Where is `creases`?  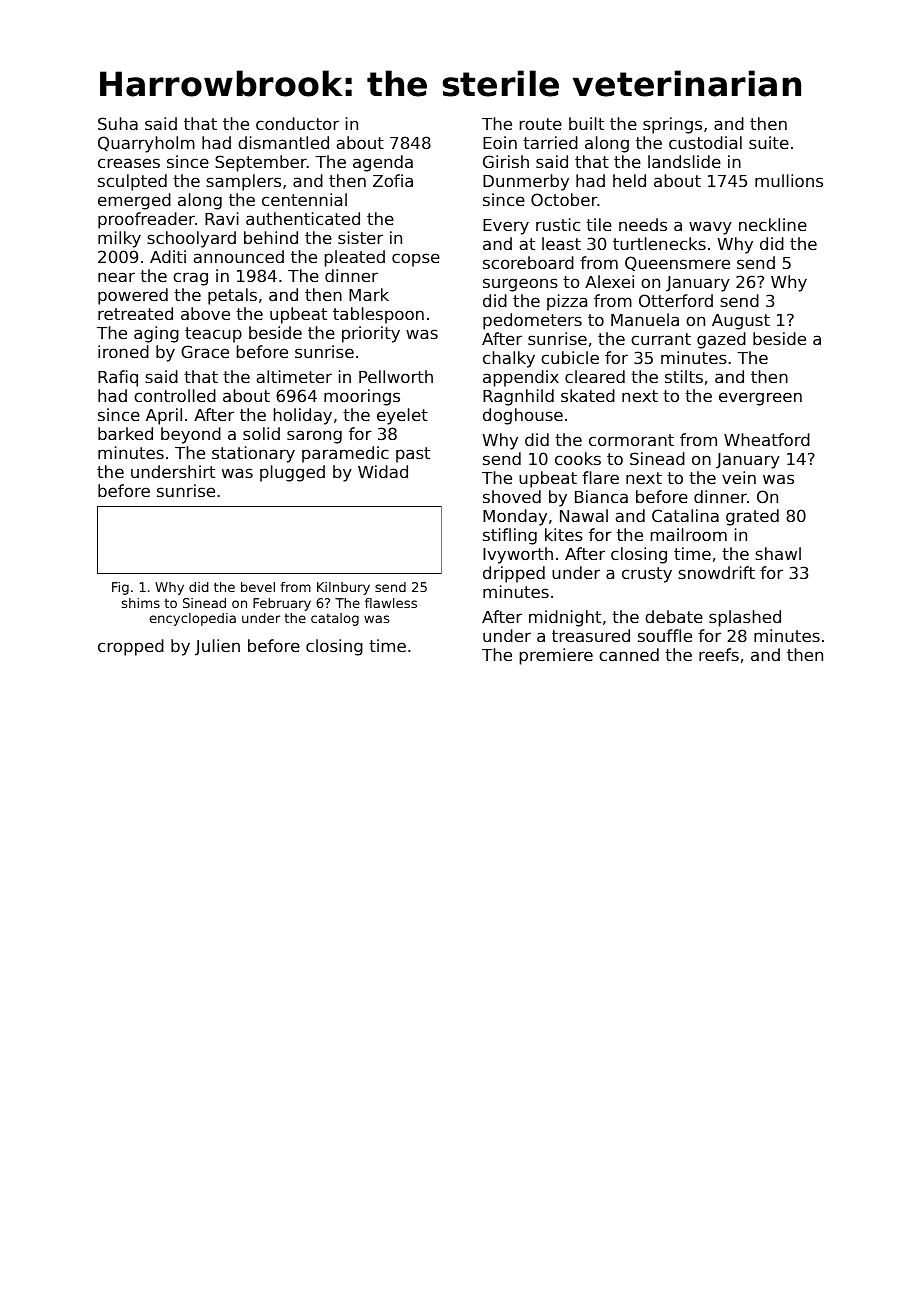
creases is located at coordinates (129, 163).
